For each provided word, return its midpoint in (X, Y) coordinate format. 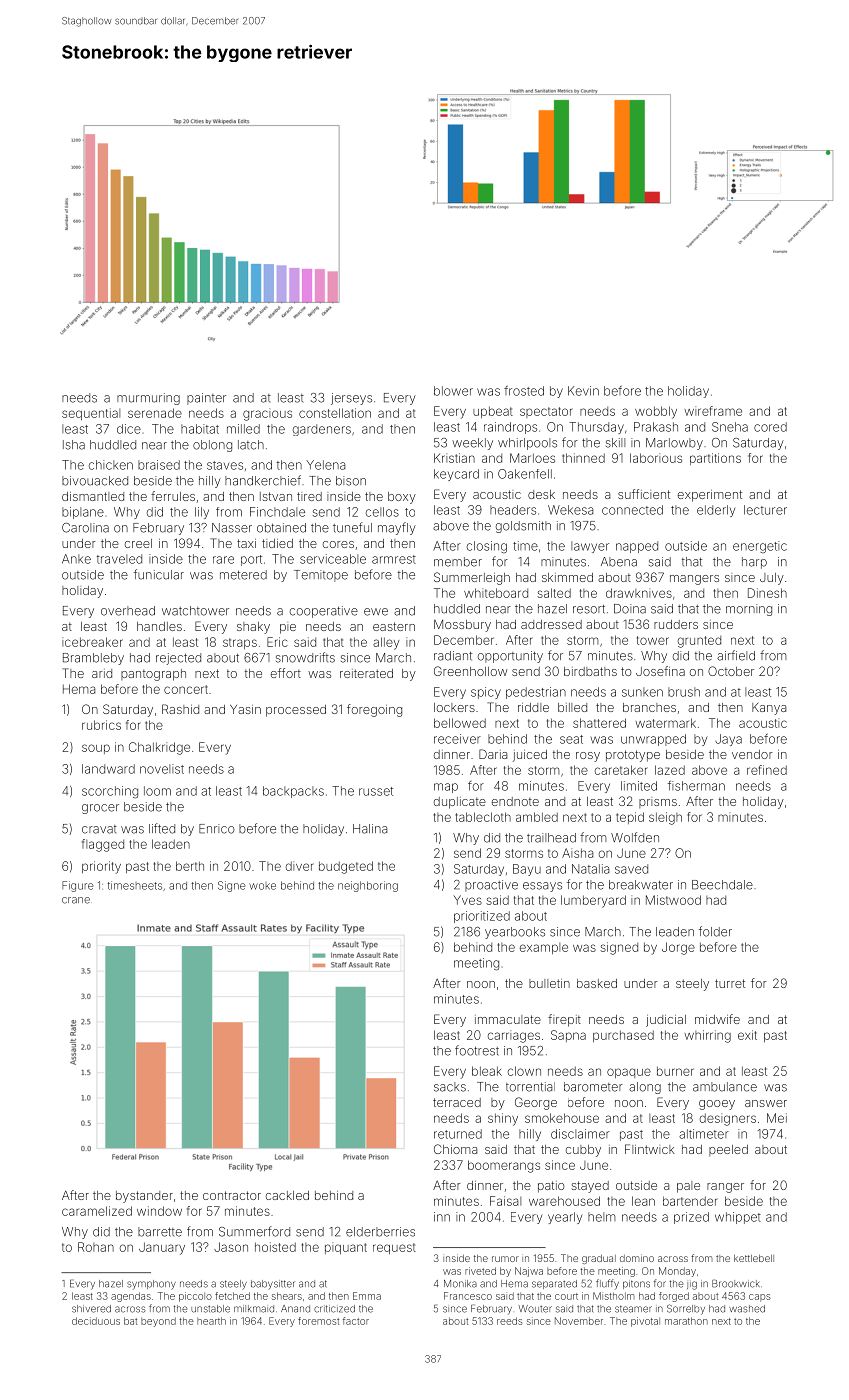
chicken (111, 465)
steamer (633, 1309)
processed (296, 711)
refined (767, 770)
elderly (716, 511)
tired (309, 496)
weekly (472, 444)
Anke (76, 559)
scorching (110, 792)
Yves (467, 900)
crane (76, 900)
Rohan (96, 1247)
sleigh (665, 818)
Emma (367, 1296)
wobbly (656, 412)
